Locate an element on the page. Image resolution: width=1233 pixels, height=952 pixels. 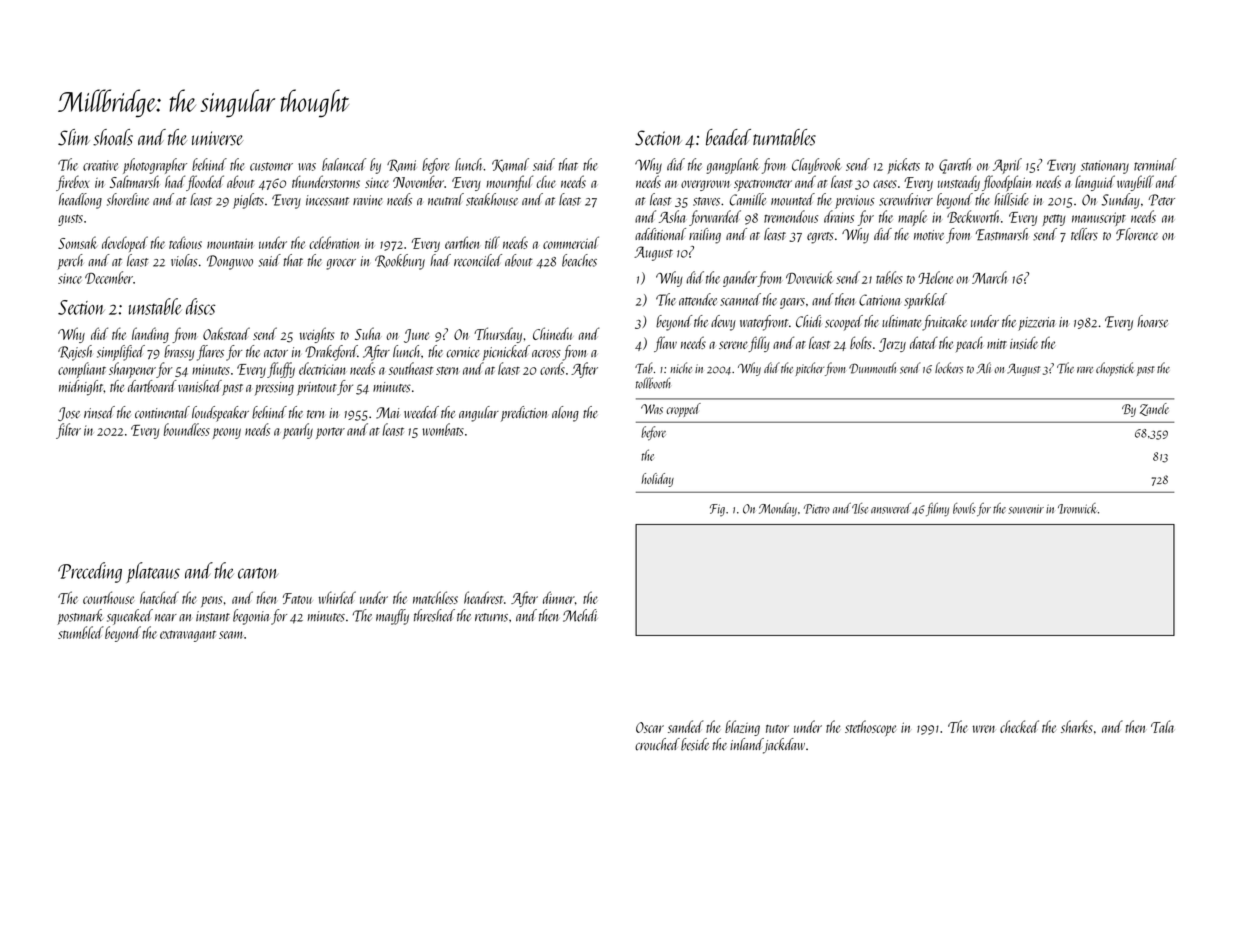
Preceding is located at coordinates (90, 572).
